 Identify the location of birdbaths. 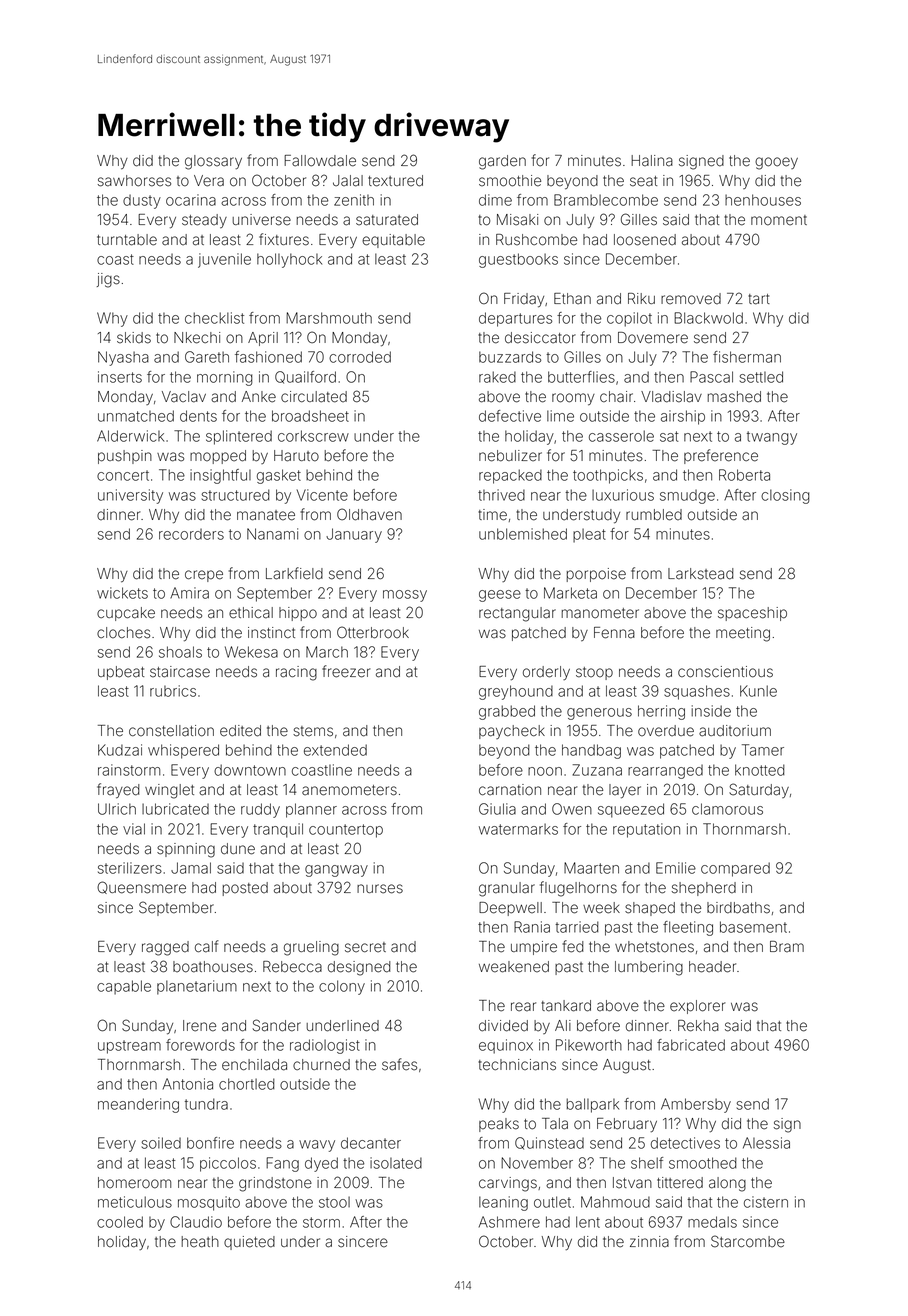
(738, 908).
